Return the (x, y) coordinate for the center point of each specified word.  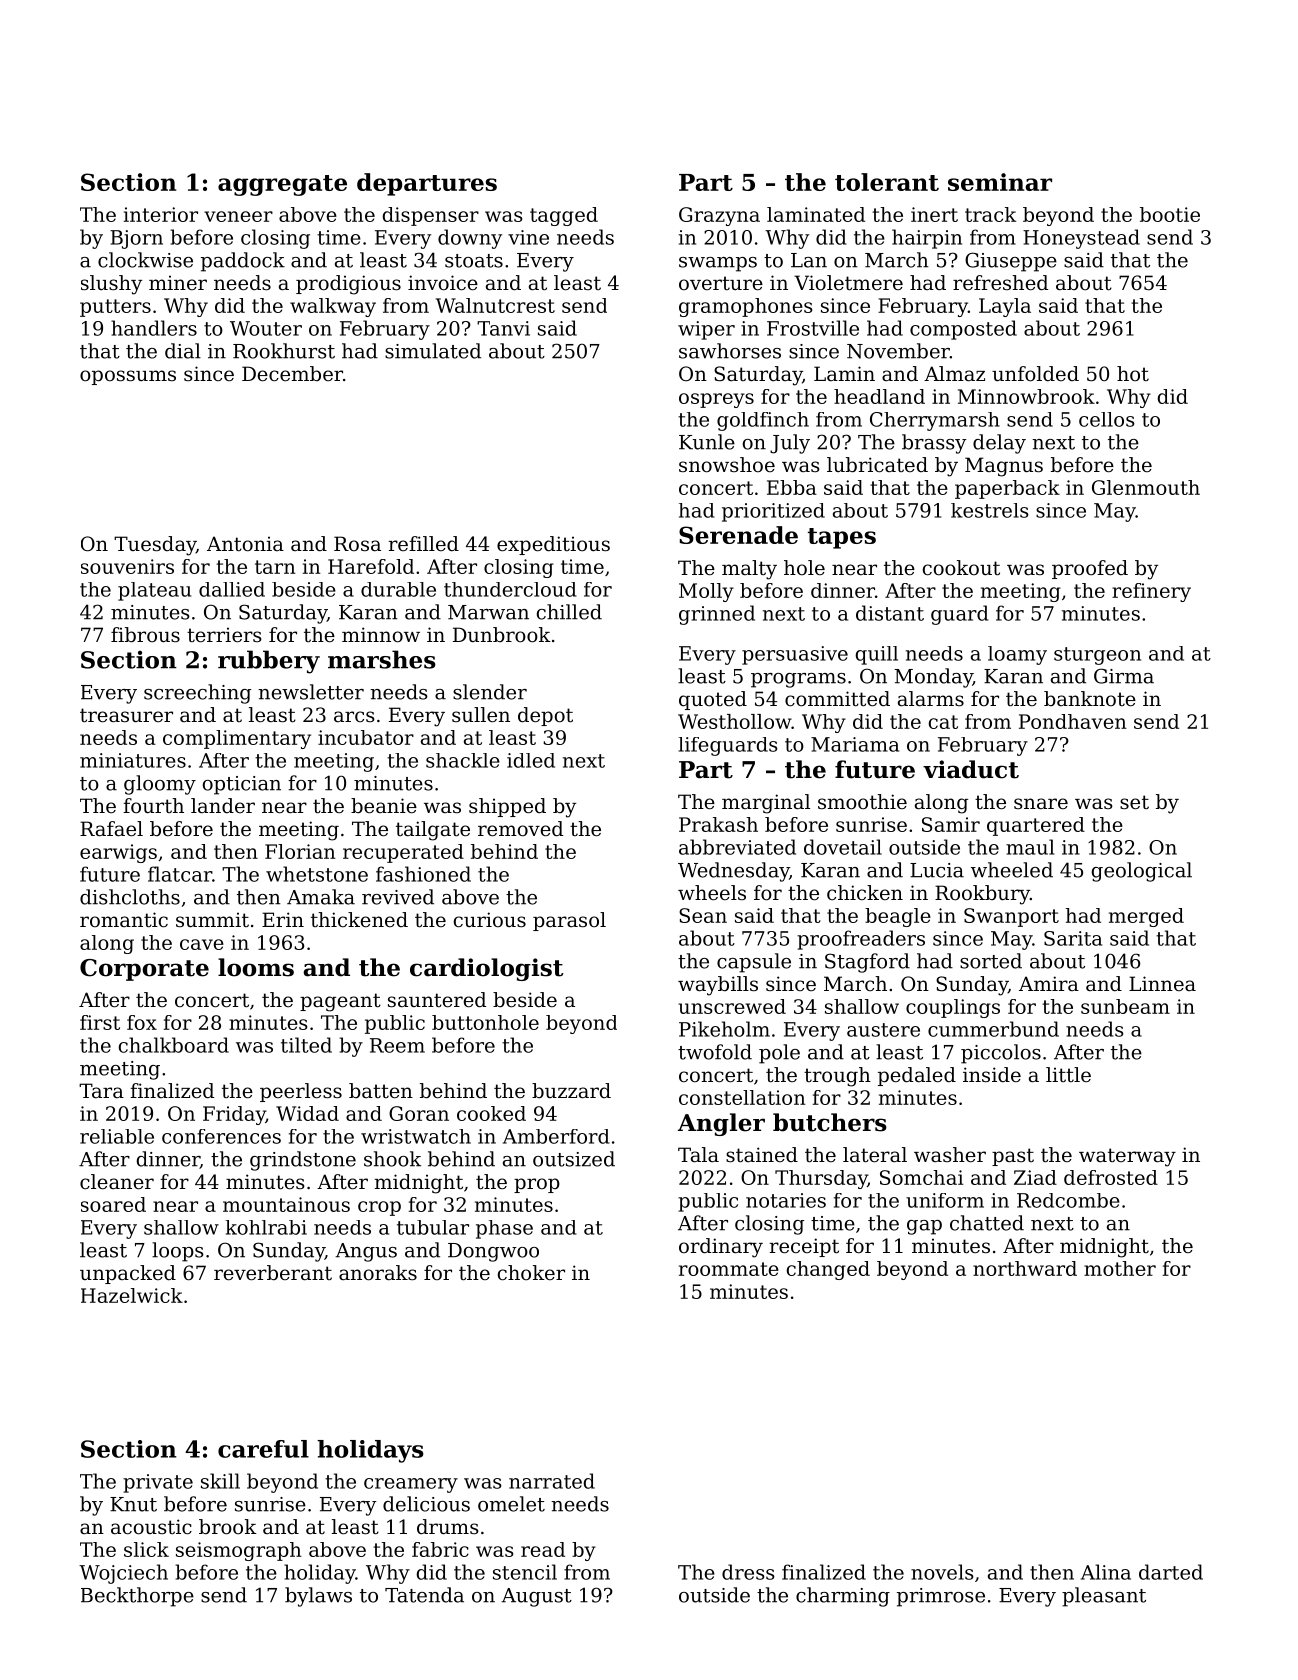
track (990, 214)
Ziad (1035, 1177)
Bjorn (136, 239)
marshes (382, 659)
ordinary (721, 1248)
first (100, 1022)
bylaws (318, 1597)
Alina (1106, 1572)
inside (992, 1075)
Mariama (855, 744)
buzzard (571, 1091)
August (536, 1597)
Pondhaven (1073, 721)
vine (528, 237)
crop (379, 1208)
